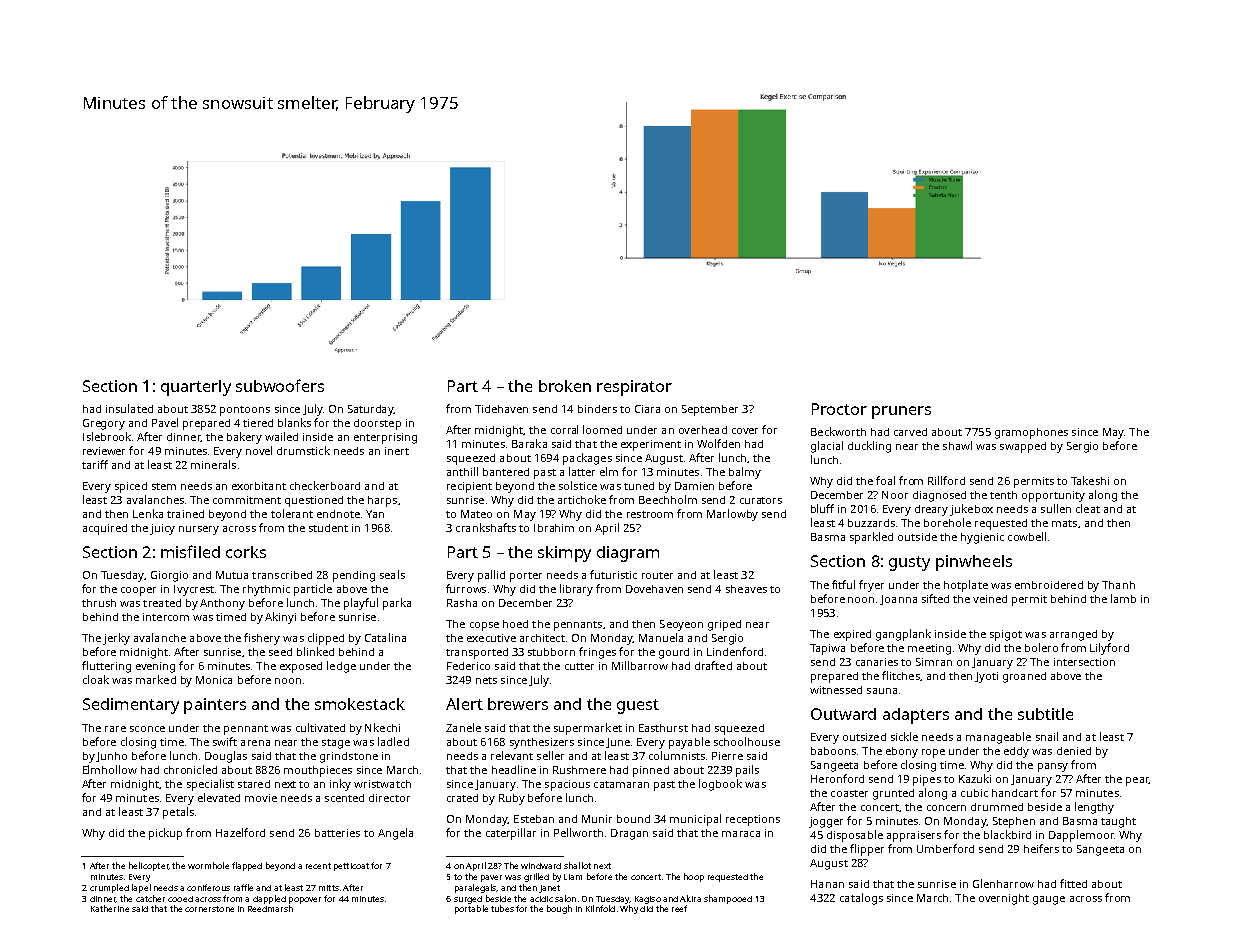 This document has width=1233, height=952. What do you see at coordinates (582, 471) in the document?
I see `latter` at bounding box center [582, 471].
